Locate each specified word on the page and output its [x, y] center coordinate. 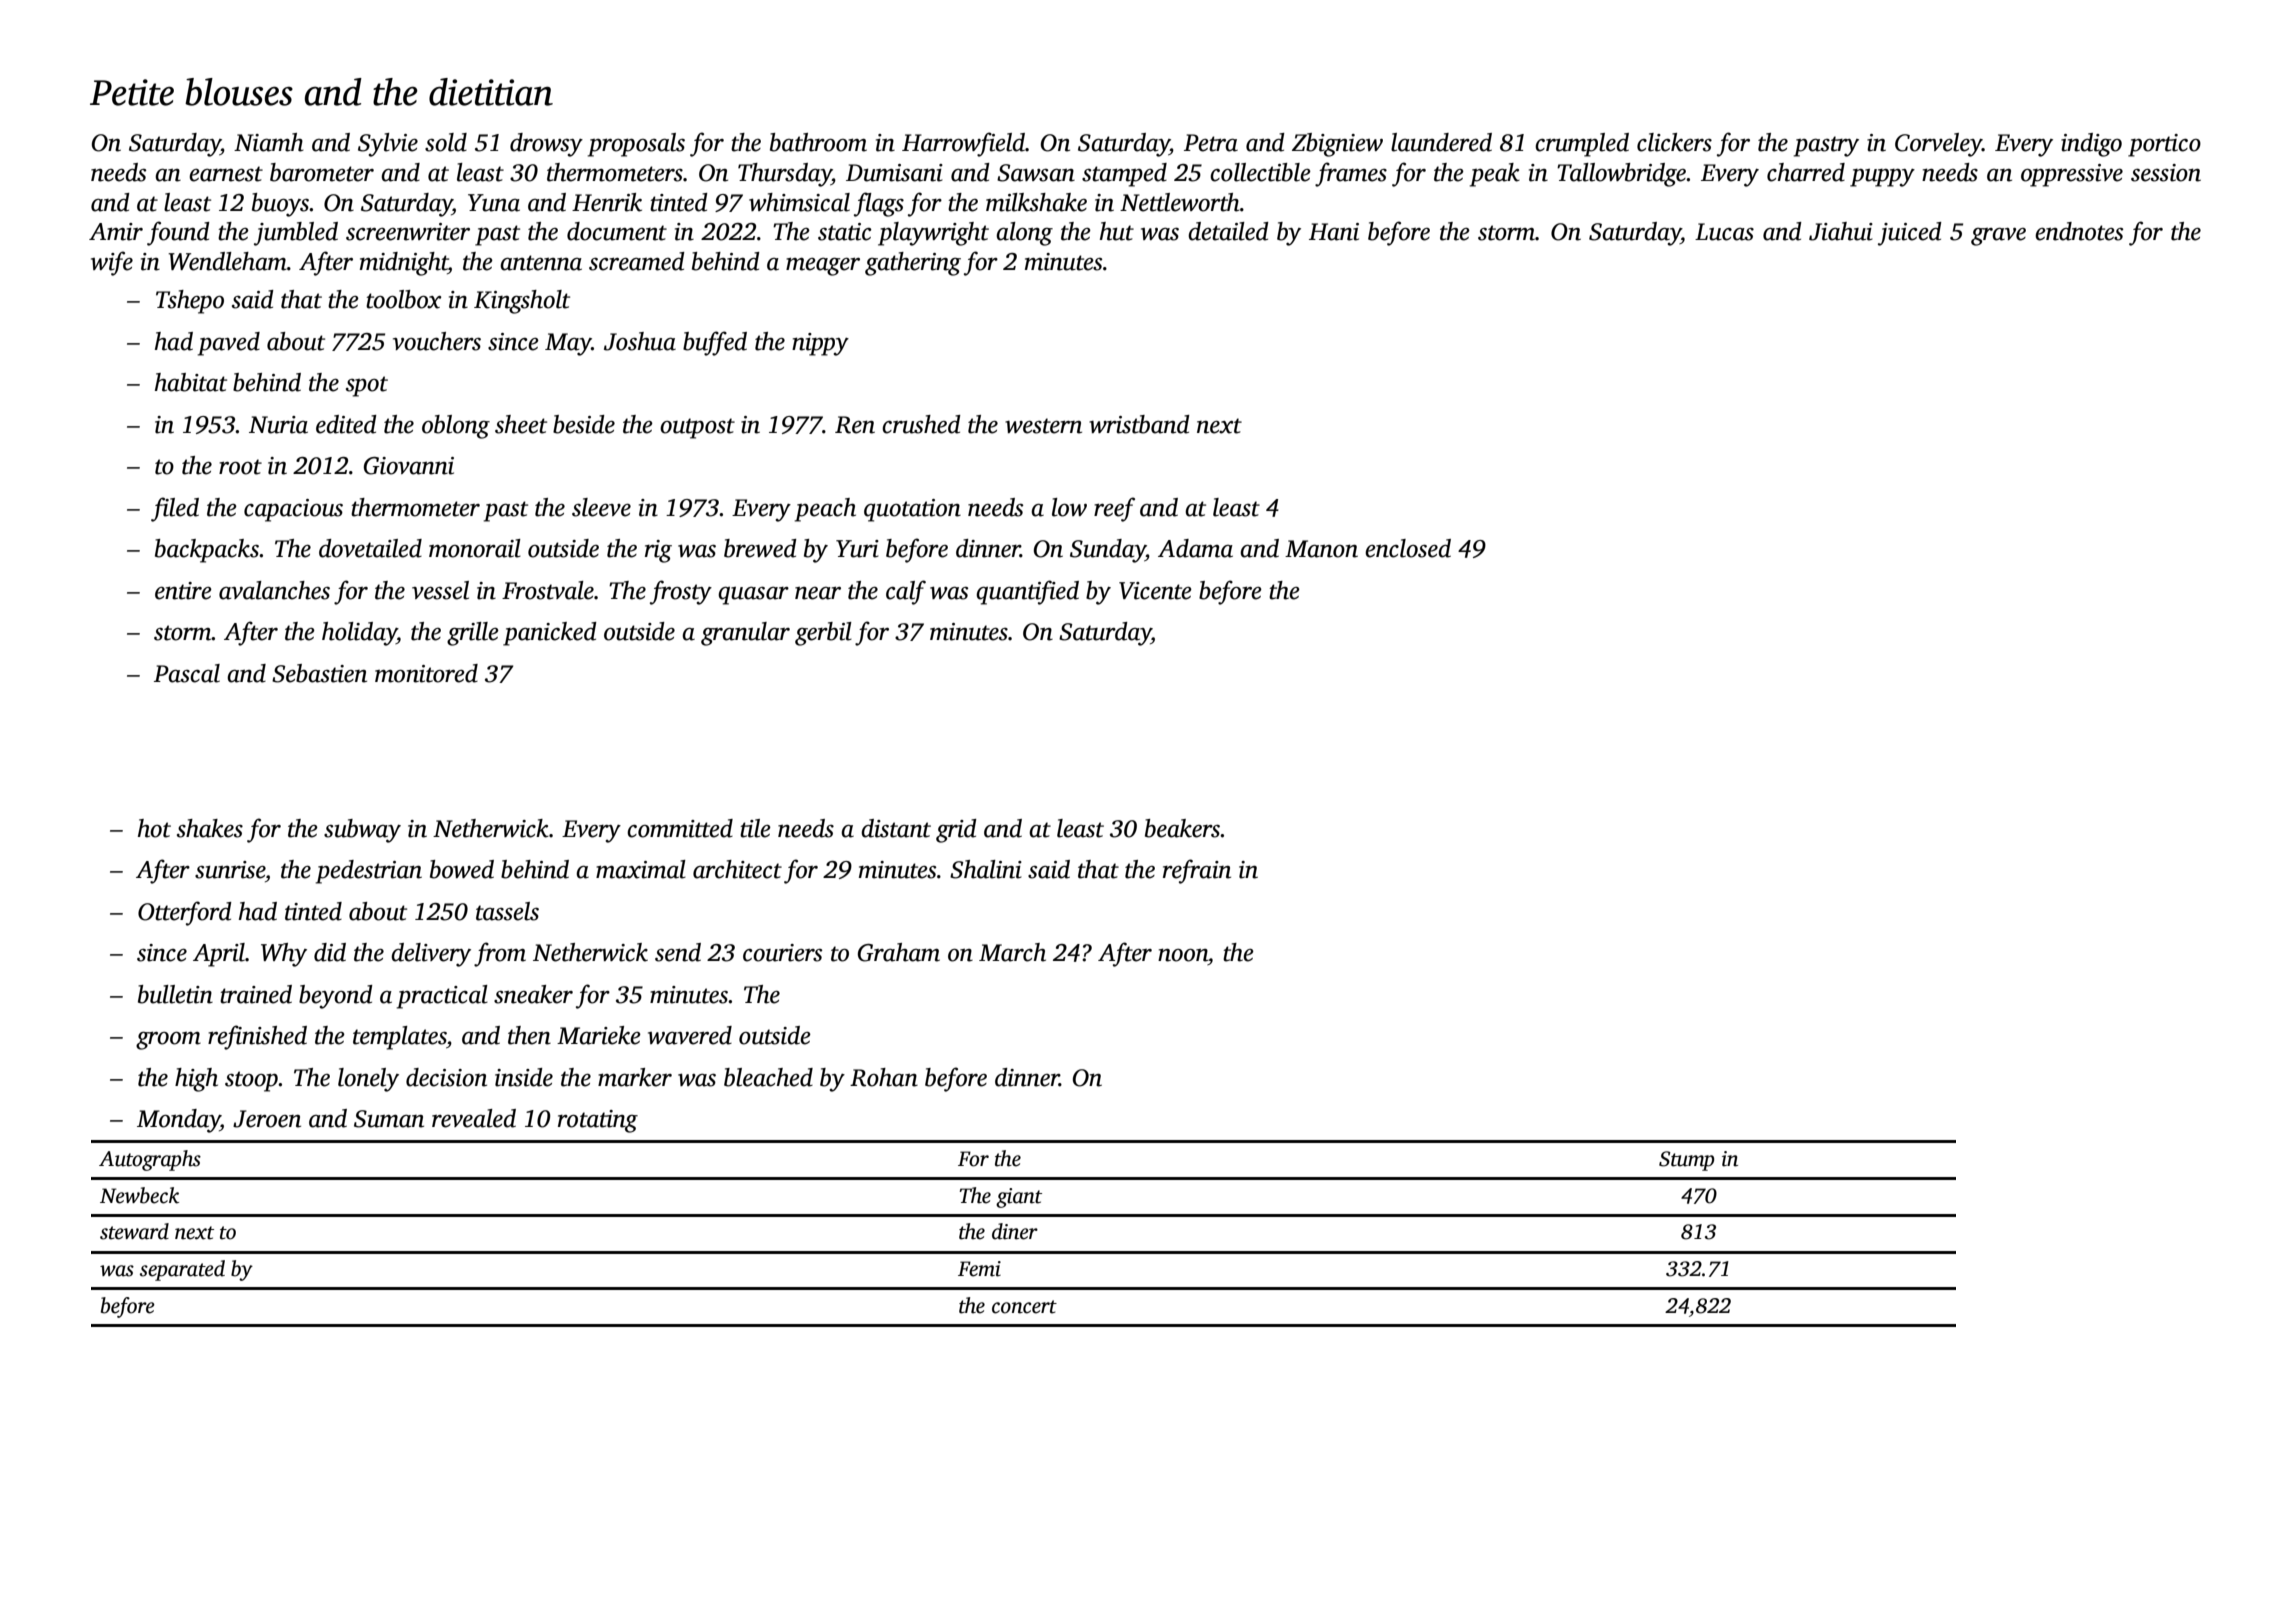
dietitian [491, 92]
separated [182, 1270]
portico [2164, 145]
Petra [1211, 143]
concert [1024, 1307]
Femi [979, 1269]
